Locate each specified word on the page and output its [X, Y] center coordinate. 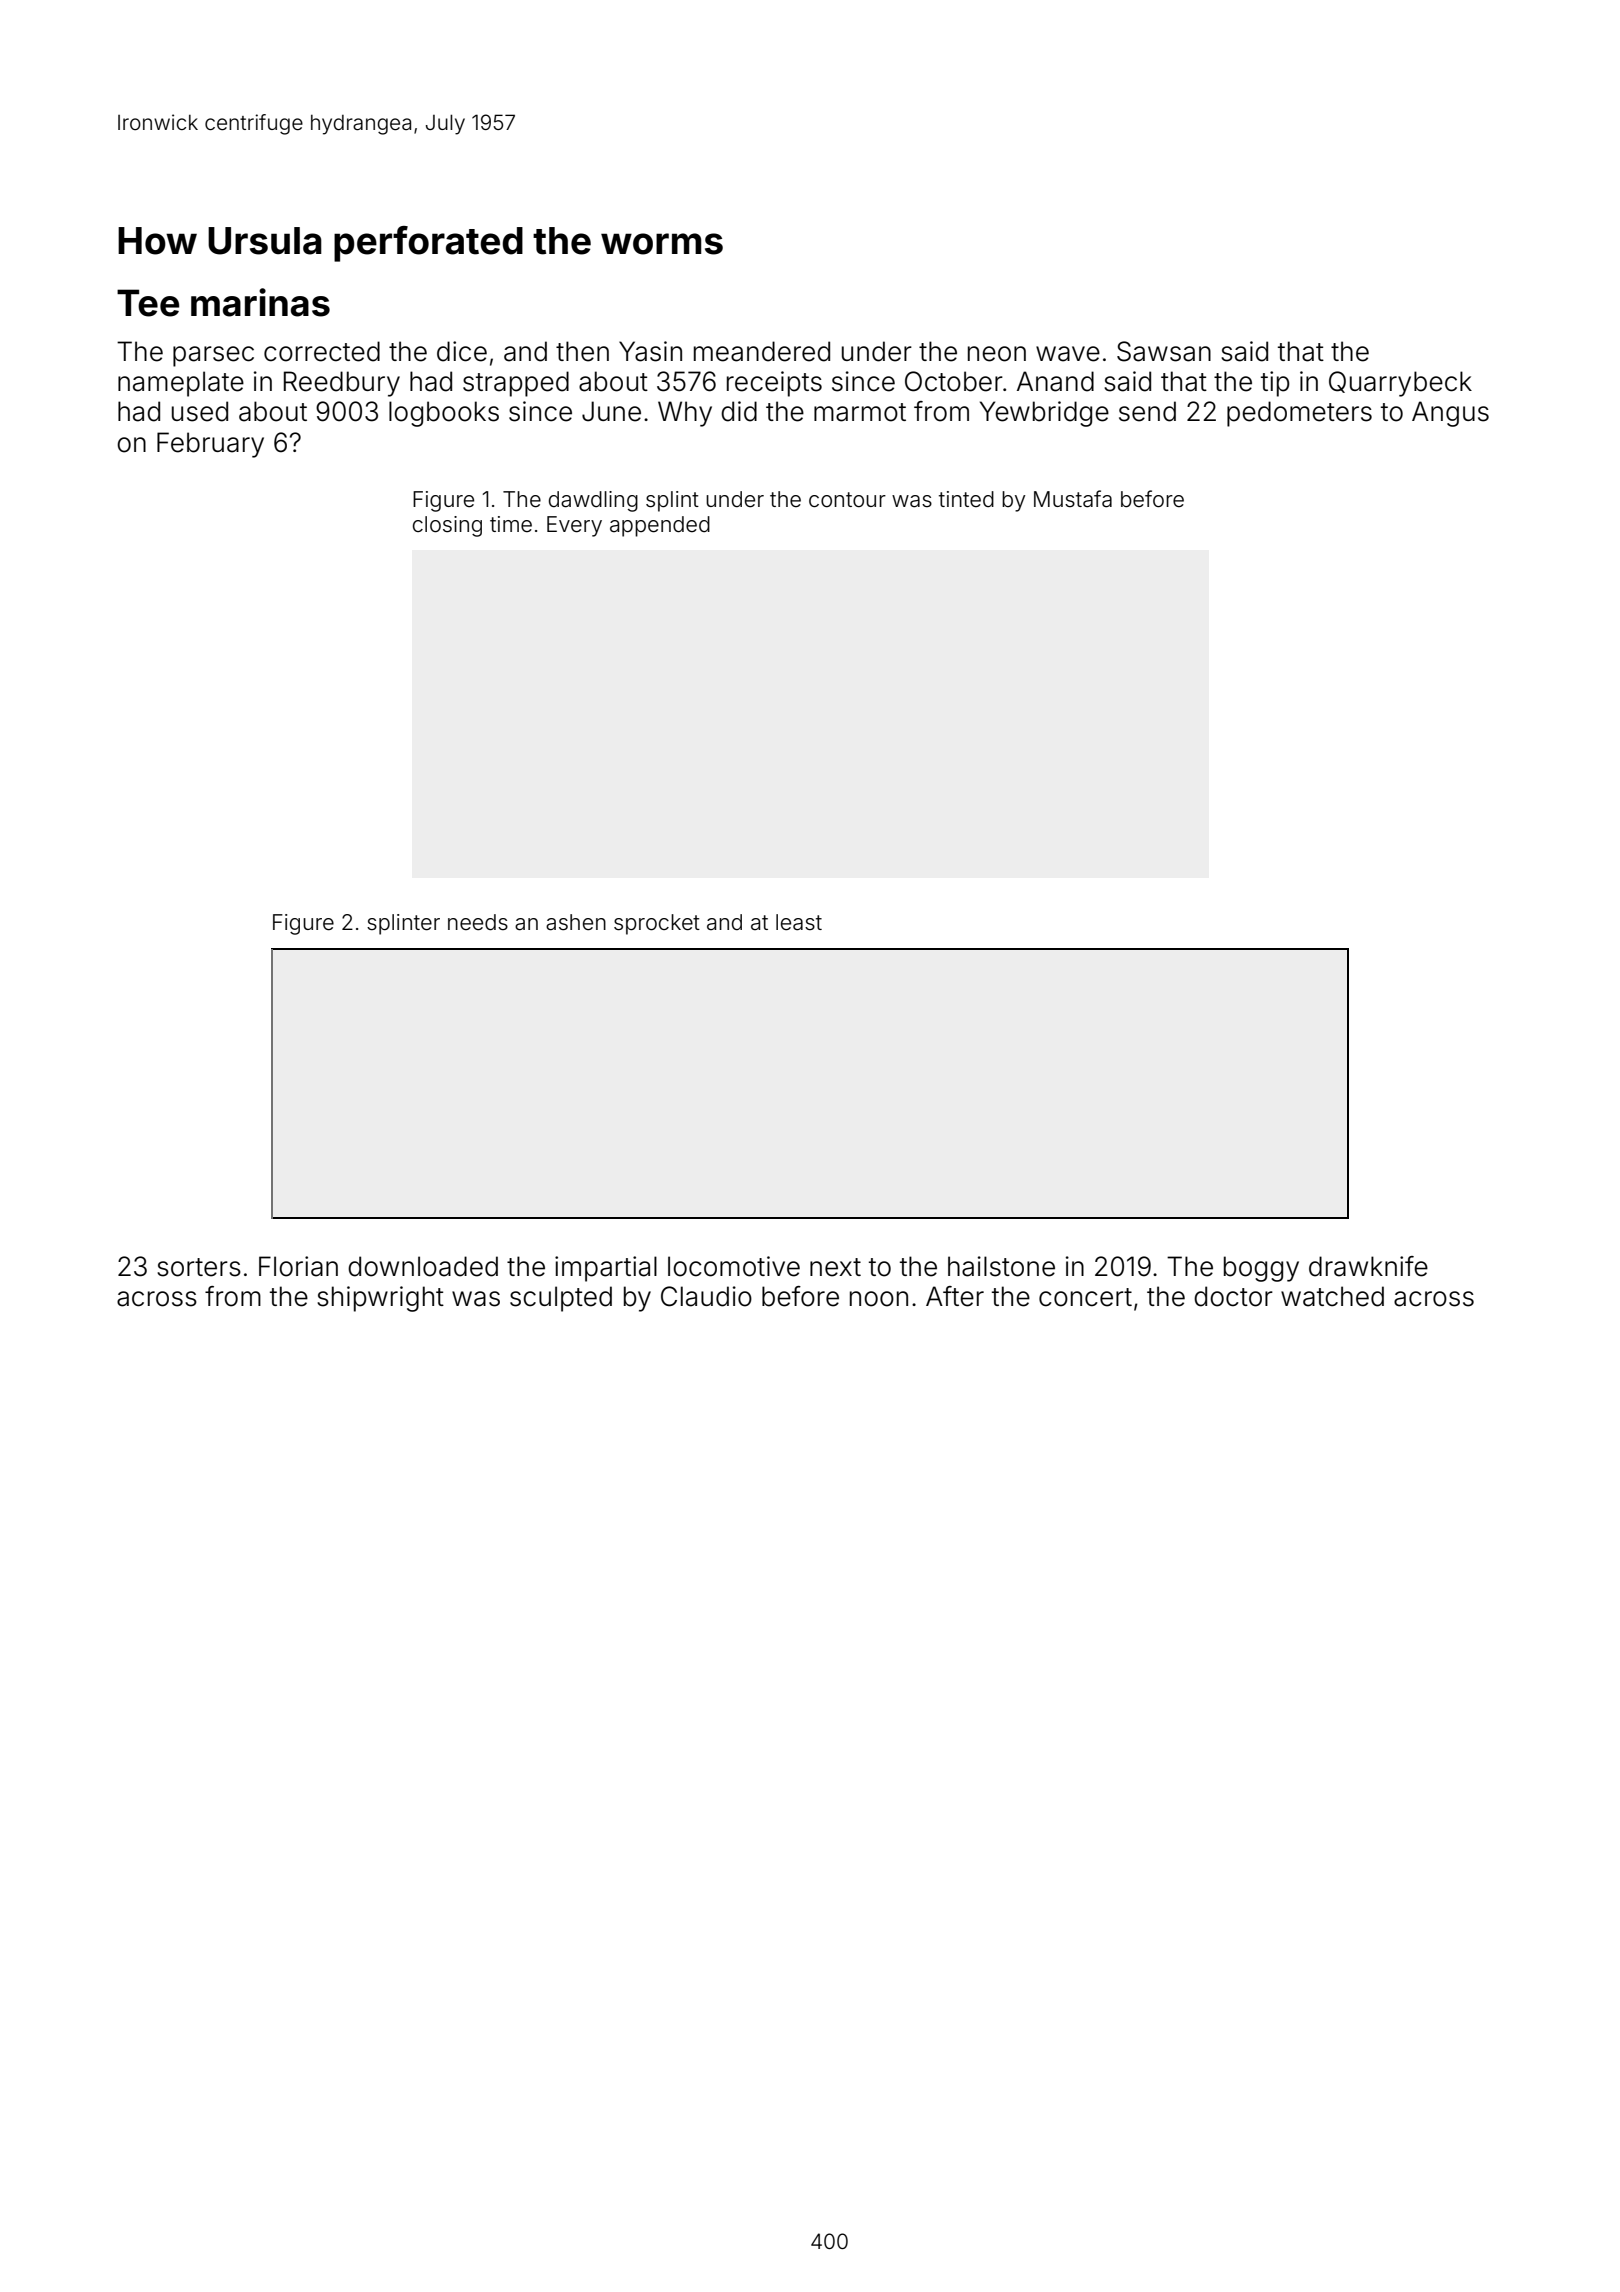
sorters [199, 1267]
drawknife [1368, 1266]
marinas [260, 302]
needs [478, 922]
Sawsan [1164, 351]
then [582, 351]
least [799, 922]
